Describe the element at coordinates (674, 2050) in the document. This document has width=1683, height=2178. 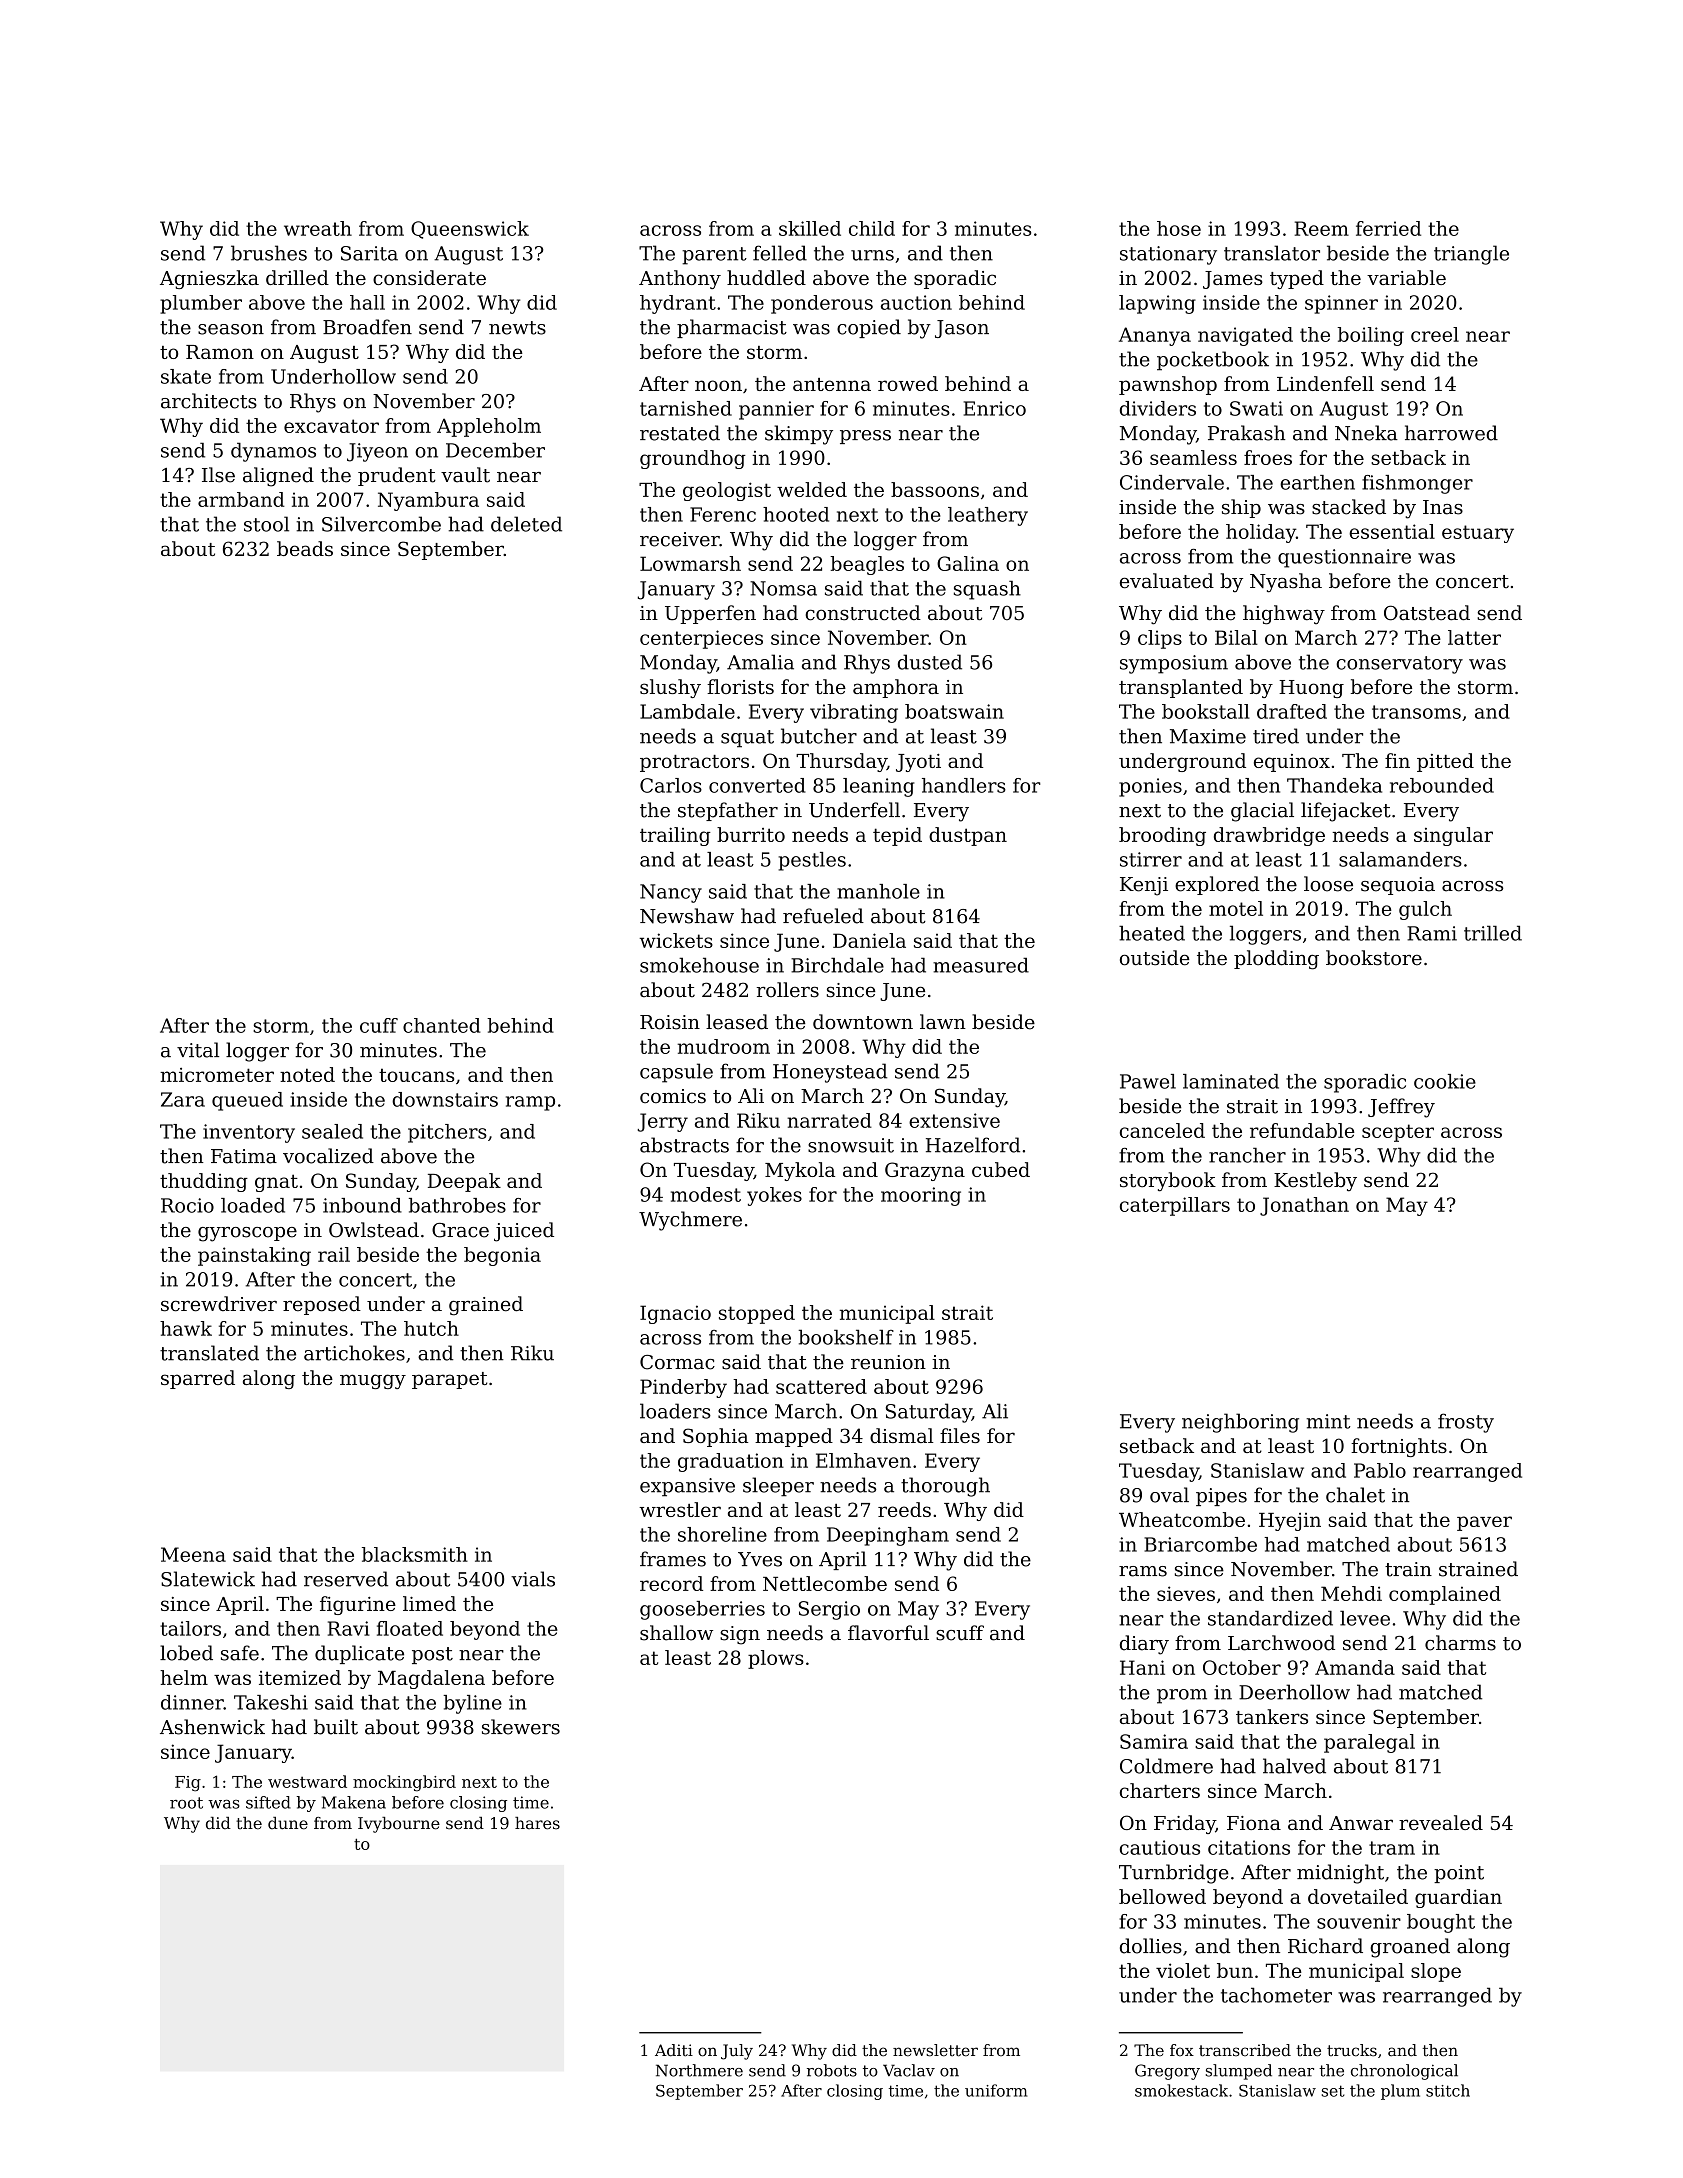
I see `Aditi` at that location.
